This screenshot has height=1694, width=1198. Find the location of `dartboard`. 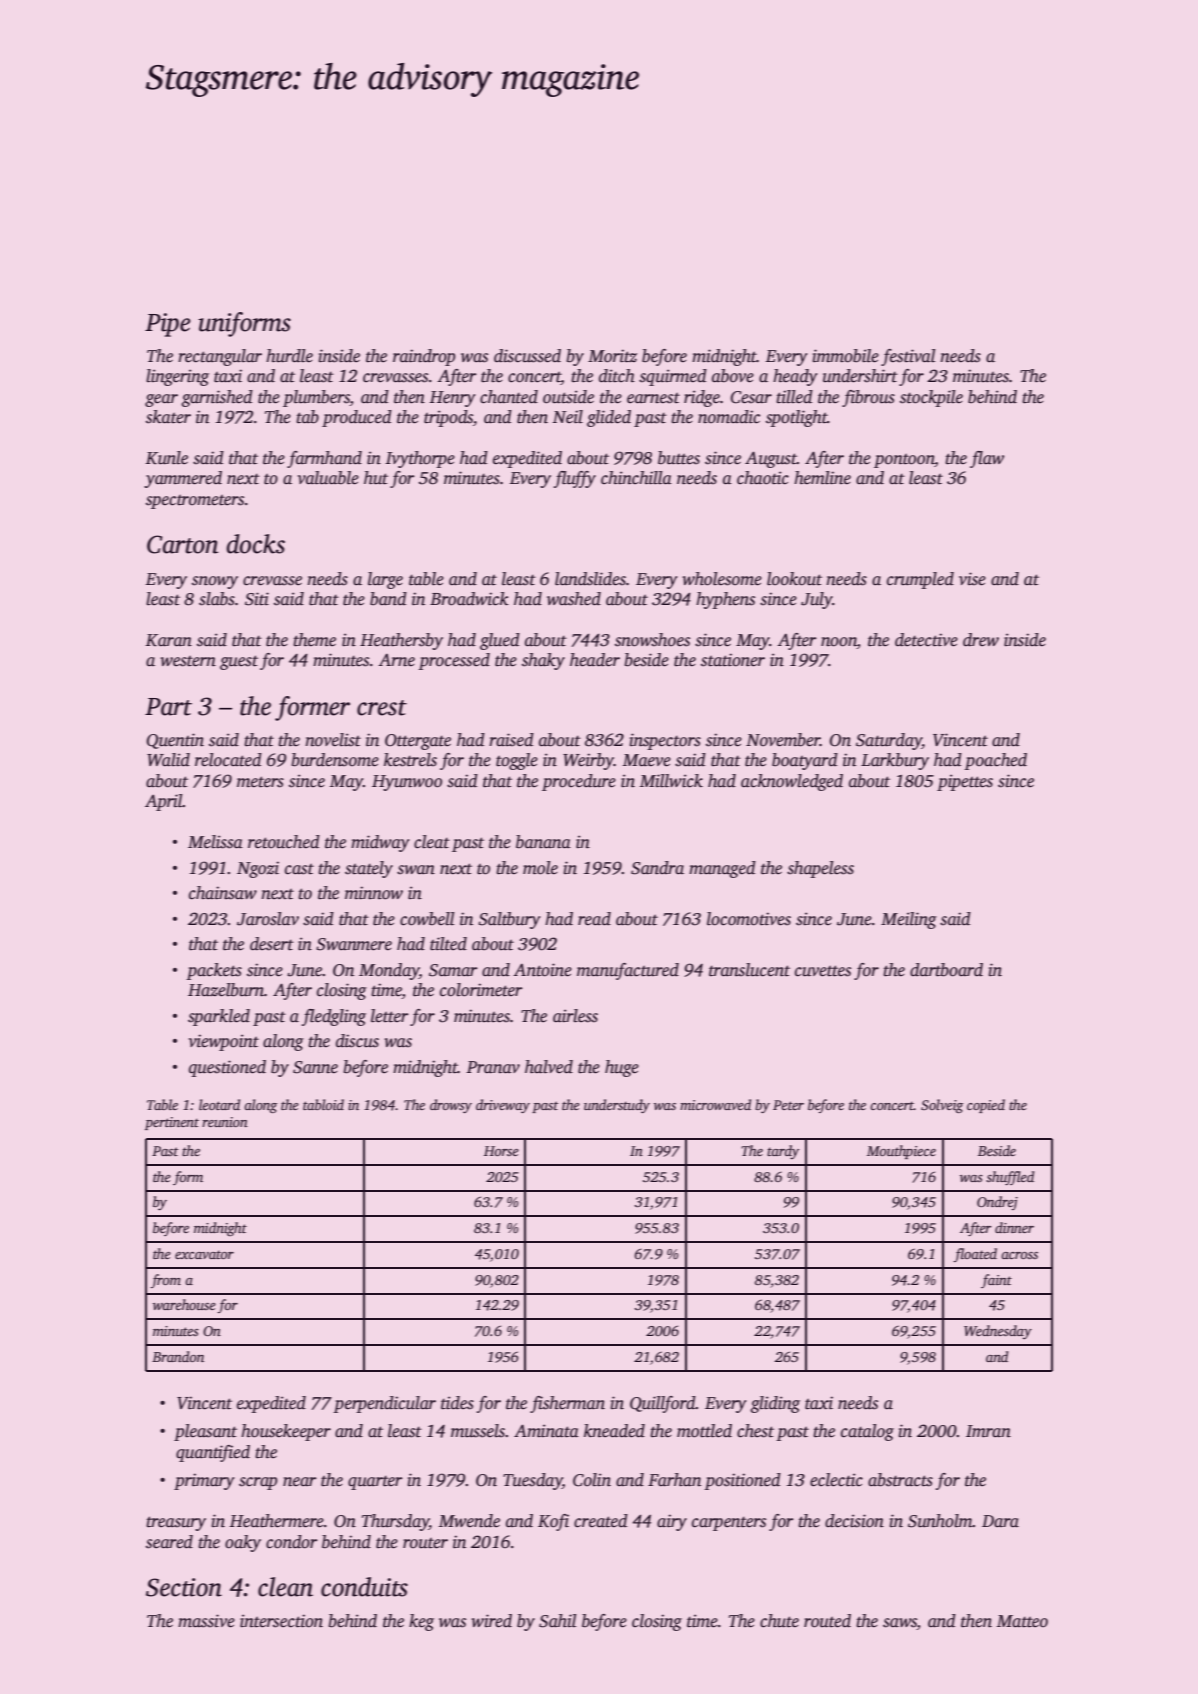

dartboard is located at coordinates (946, 970).
